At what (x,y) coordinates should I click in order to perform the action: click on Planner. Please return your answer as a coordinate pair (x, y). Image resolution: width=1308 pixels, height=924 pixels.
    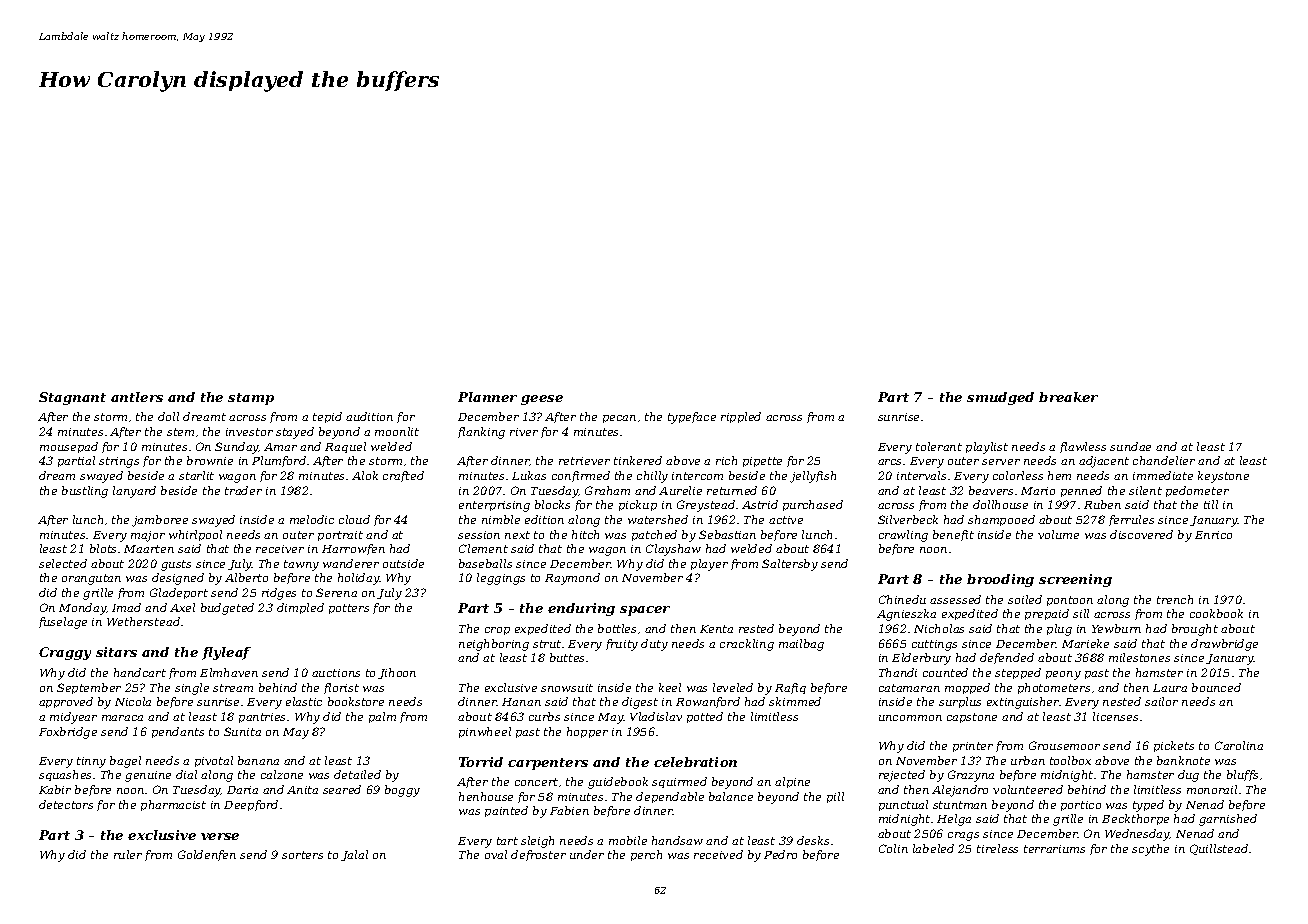
    Looking at the image, I should click on (487, 397).
